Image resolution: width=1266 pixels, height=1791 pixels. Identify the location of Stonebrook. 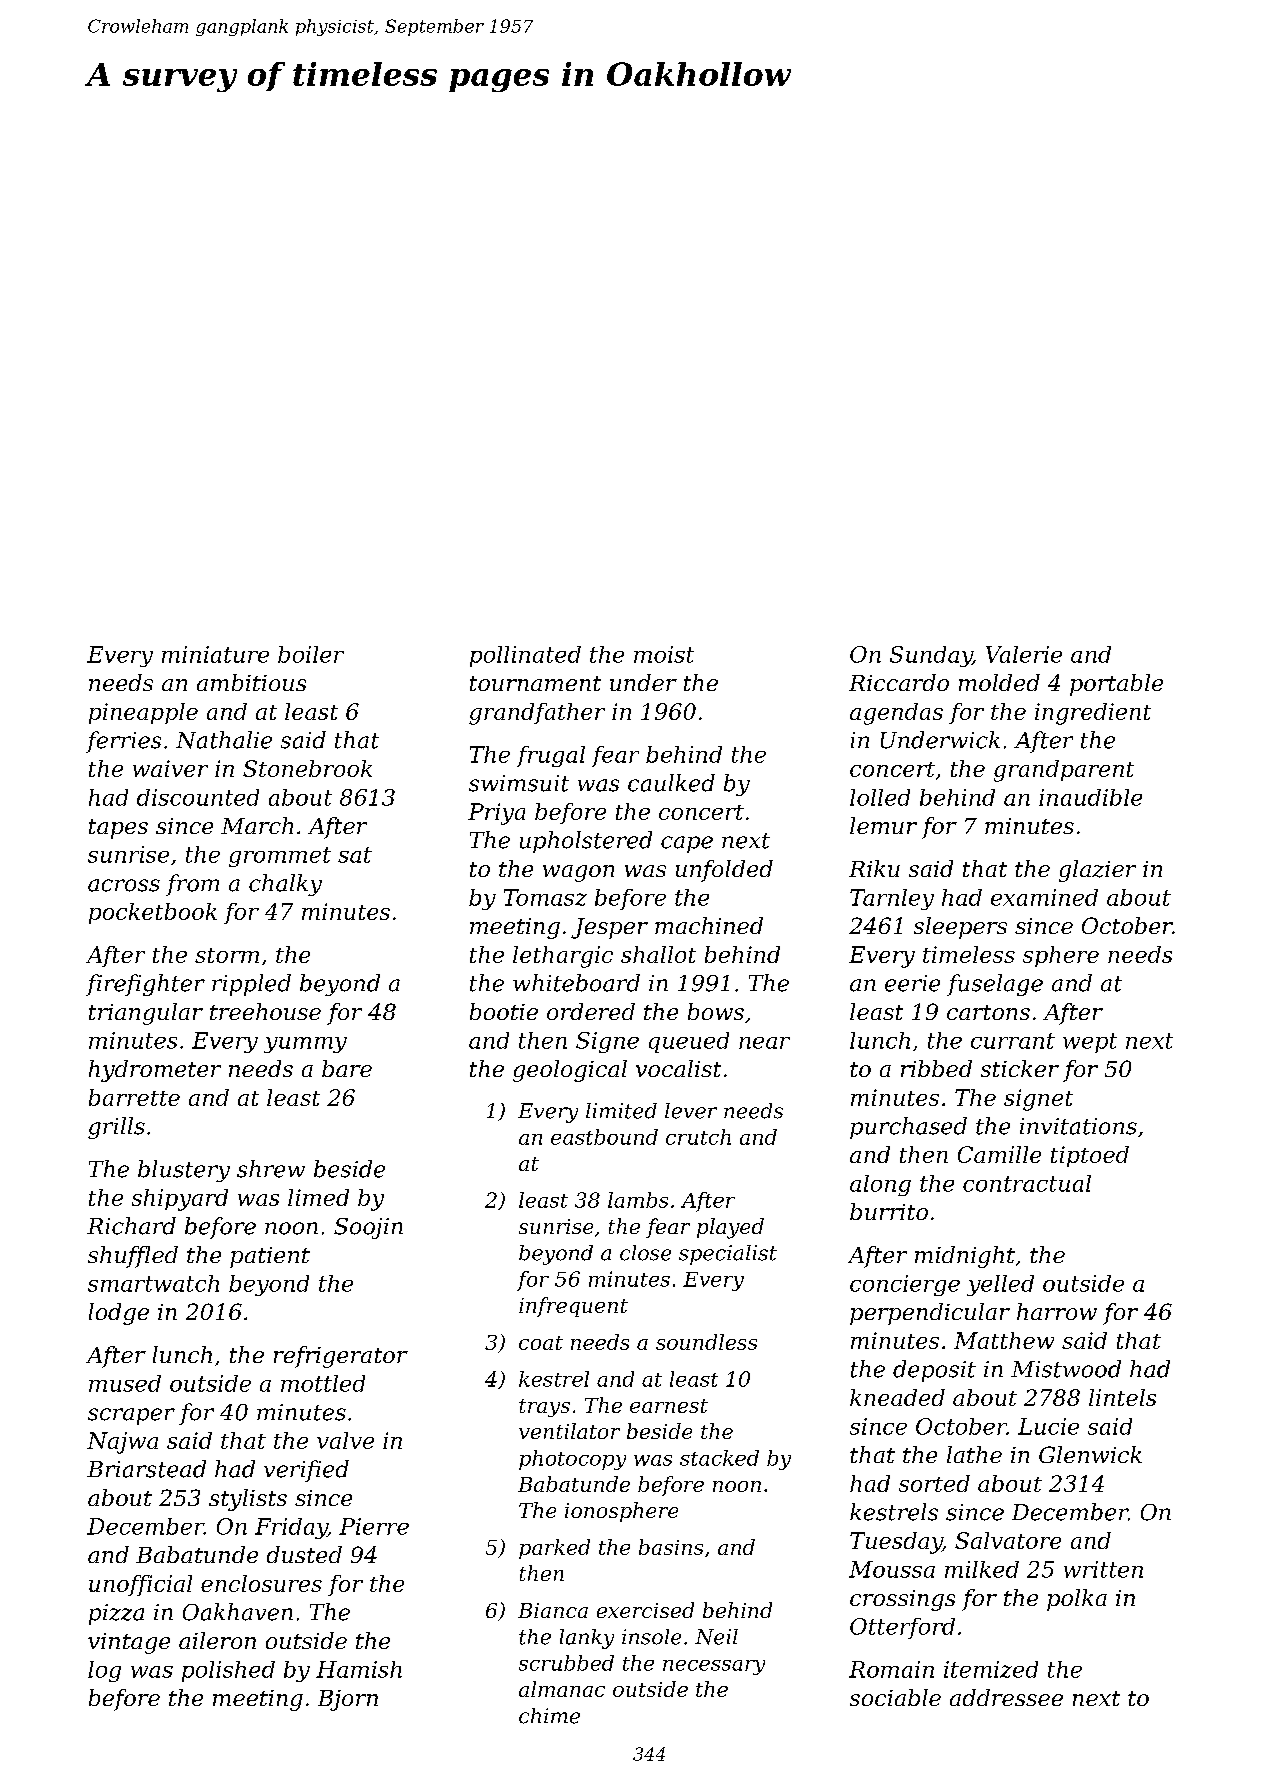
(307, 768).
